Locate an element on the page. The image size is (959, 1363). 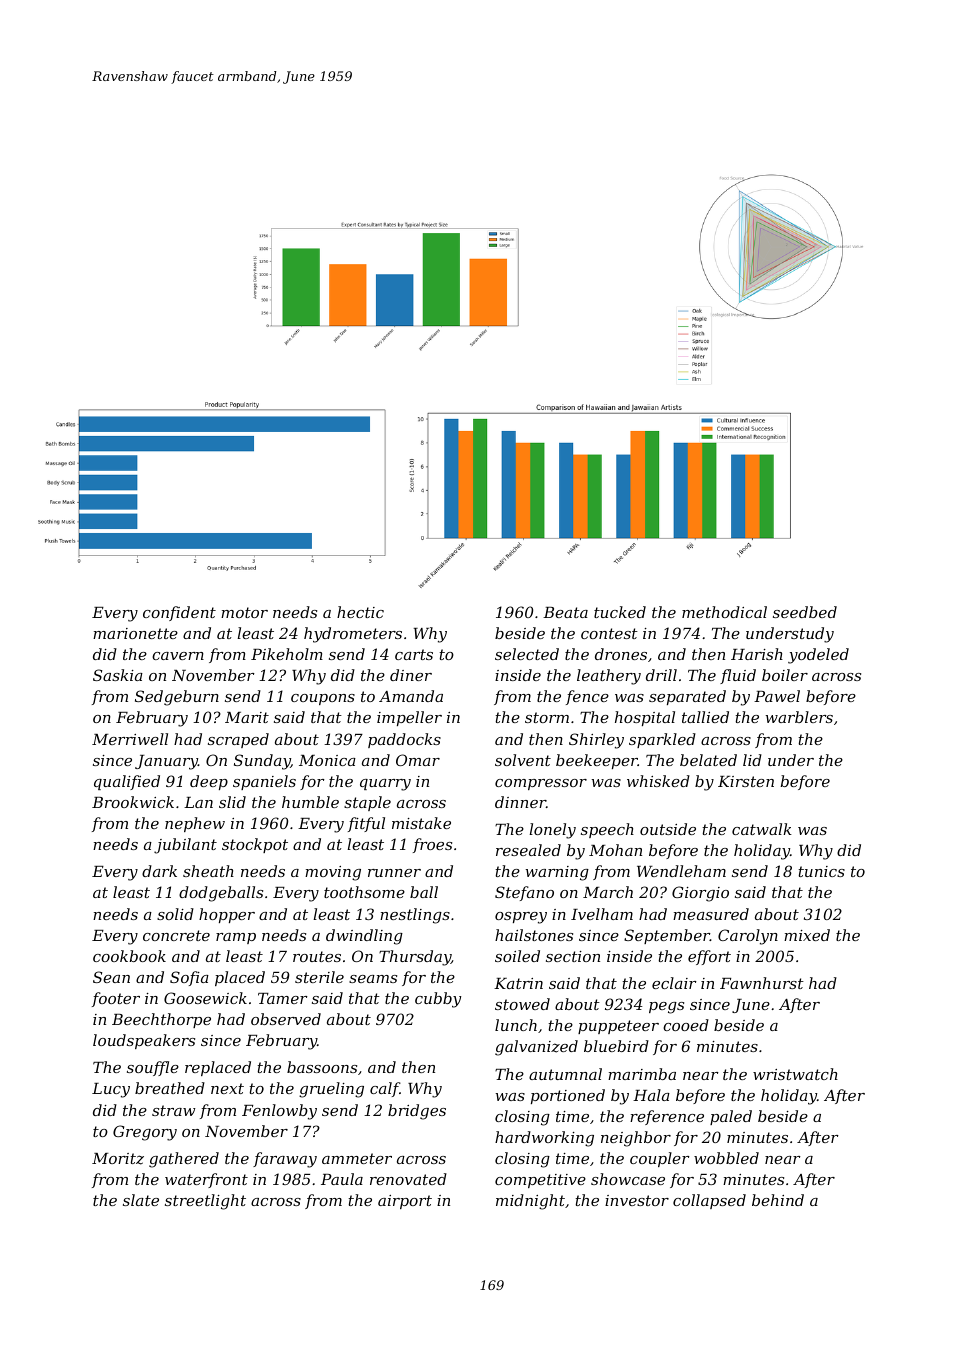
Sedgeburn is located at coordinates (177, 698).
